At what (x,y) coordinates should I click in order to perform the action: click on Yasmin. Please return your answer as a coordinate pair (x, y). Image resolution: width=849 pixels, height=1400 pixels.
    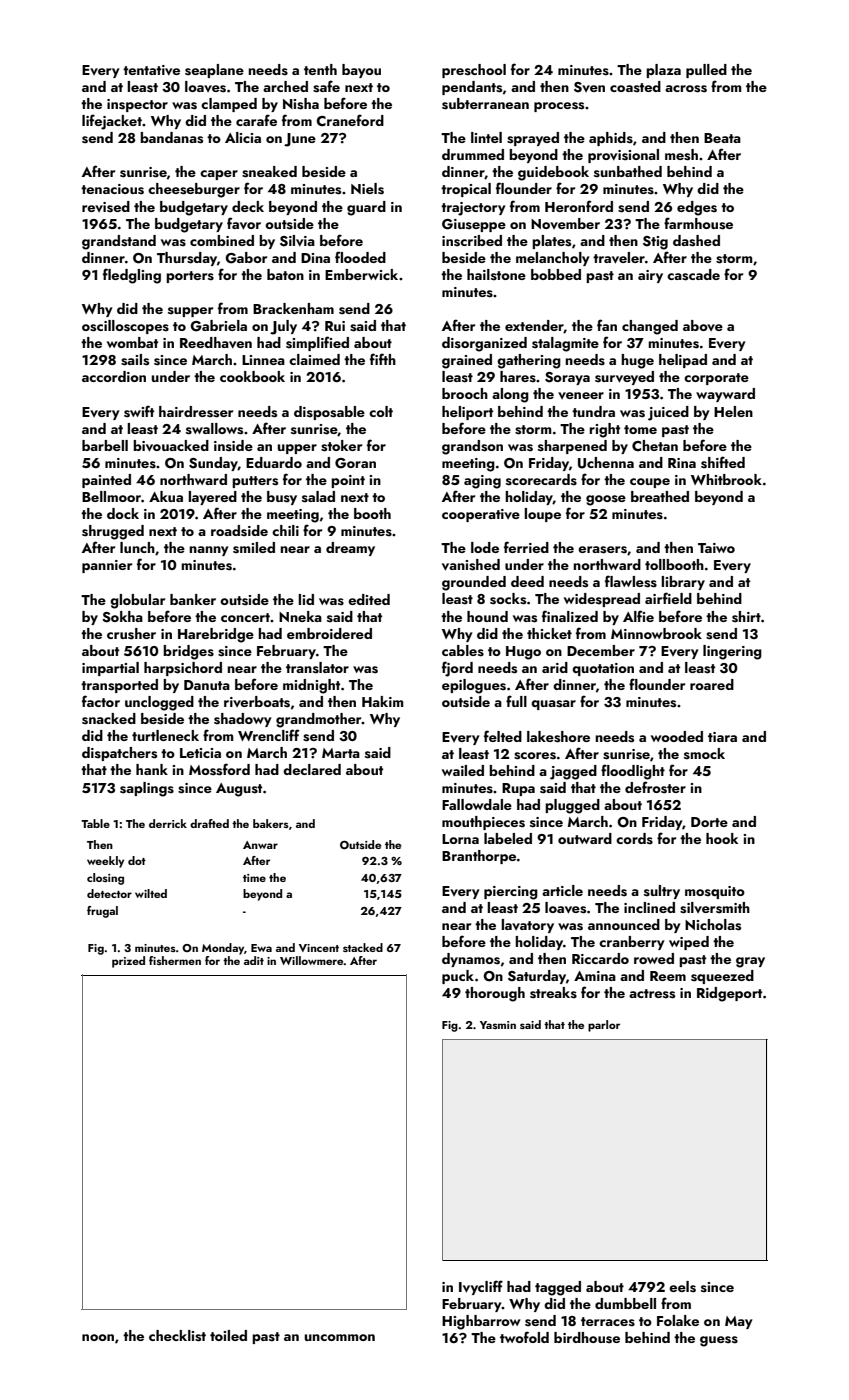
    Looking at the image, I should click on (498, 1025).
